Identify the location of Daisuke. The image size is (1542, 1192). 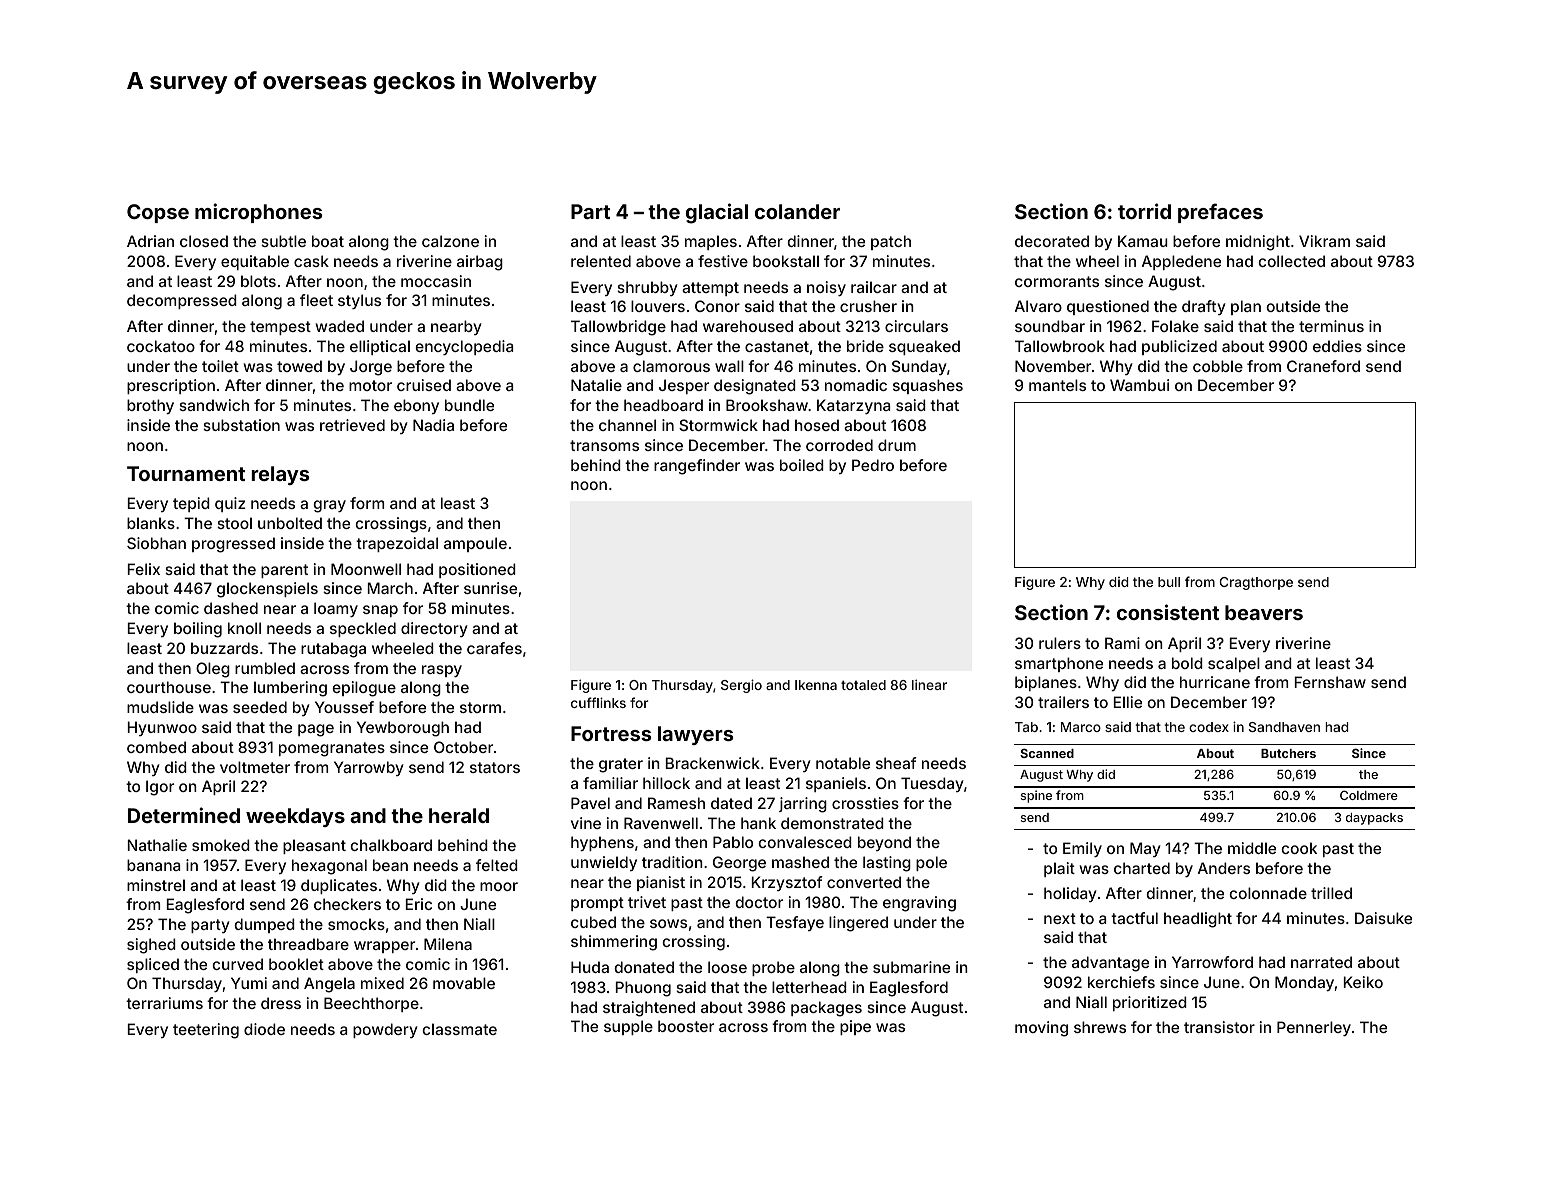
(1383, 918).
